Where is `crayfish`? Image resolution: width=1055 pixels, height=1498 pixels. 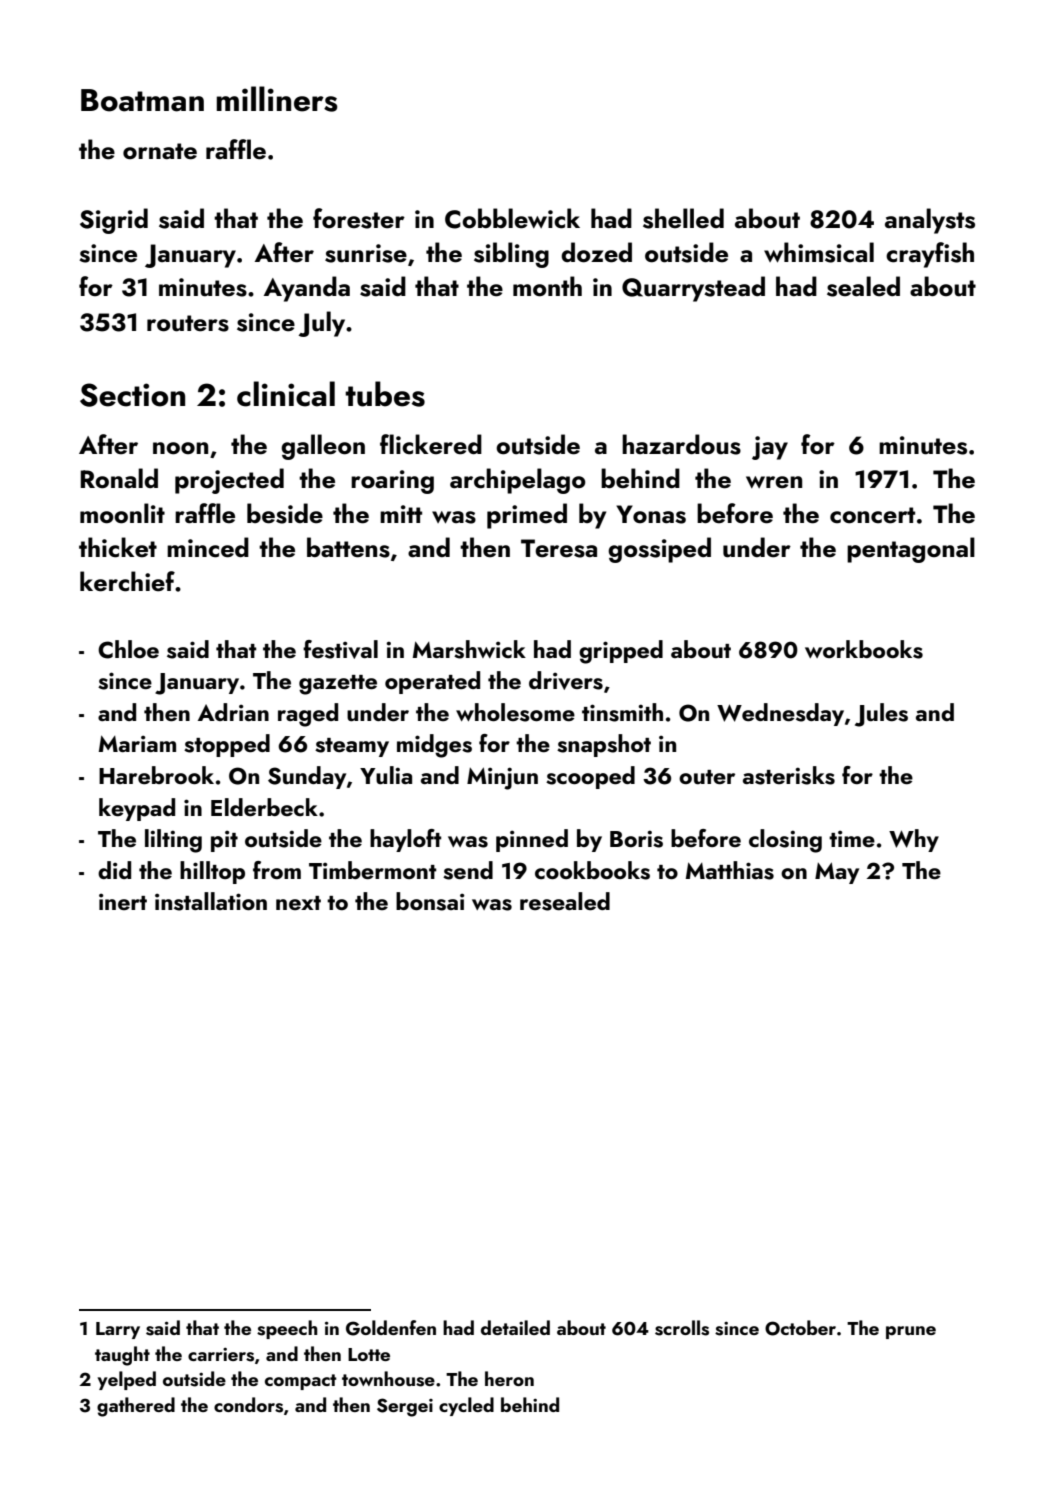 crayfish is located at coordinates (930, 255).
